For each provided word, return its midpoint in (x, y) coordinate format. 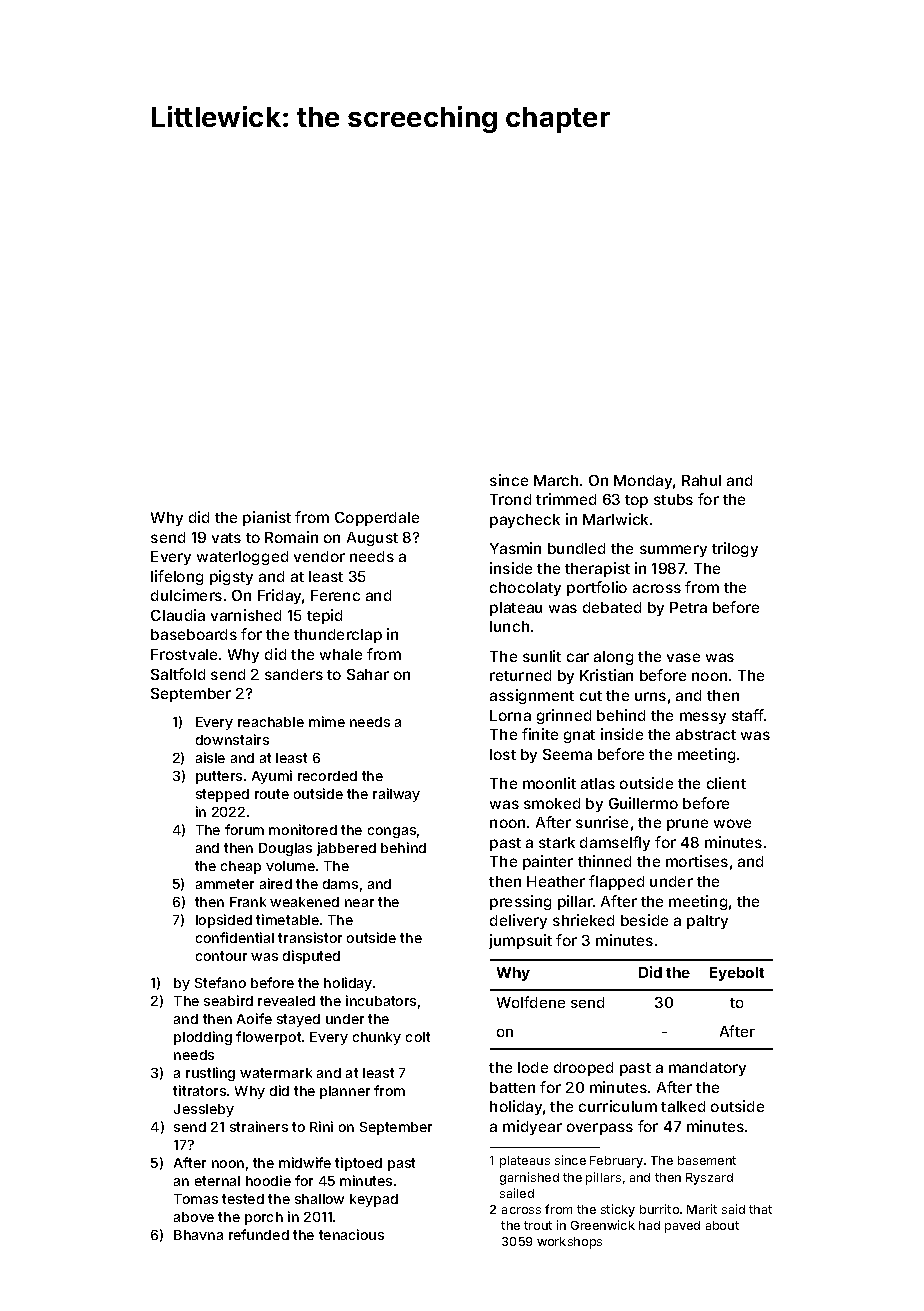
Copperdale (377, 519)
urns (650, 696)
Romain (291, 537)
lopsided (224, 921)
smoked (552, 803)
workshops (569, 1243)
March (556, 480)
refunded (259, 1234)
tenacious (351, 1234)
